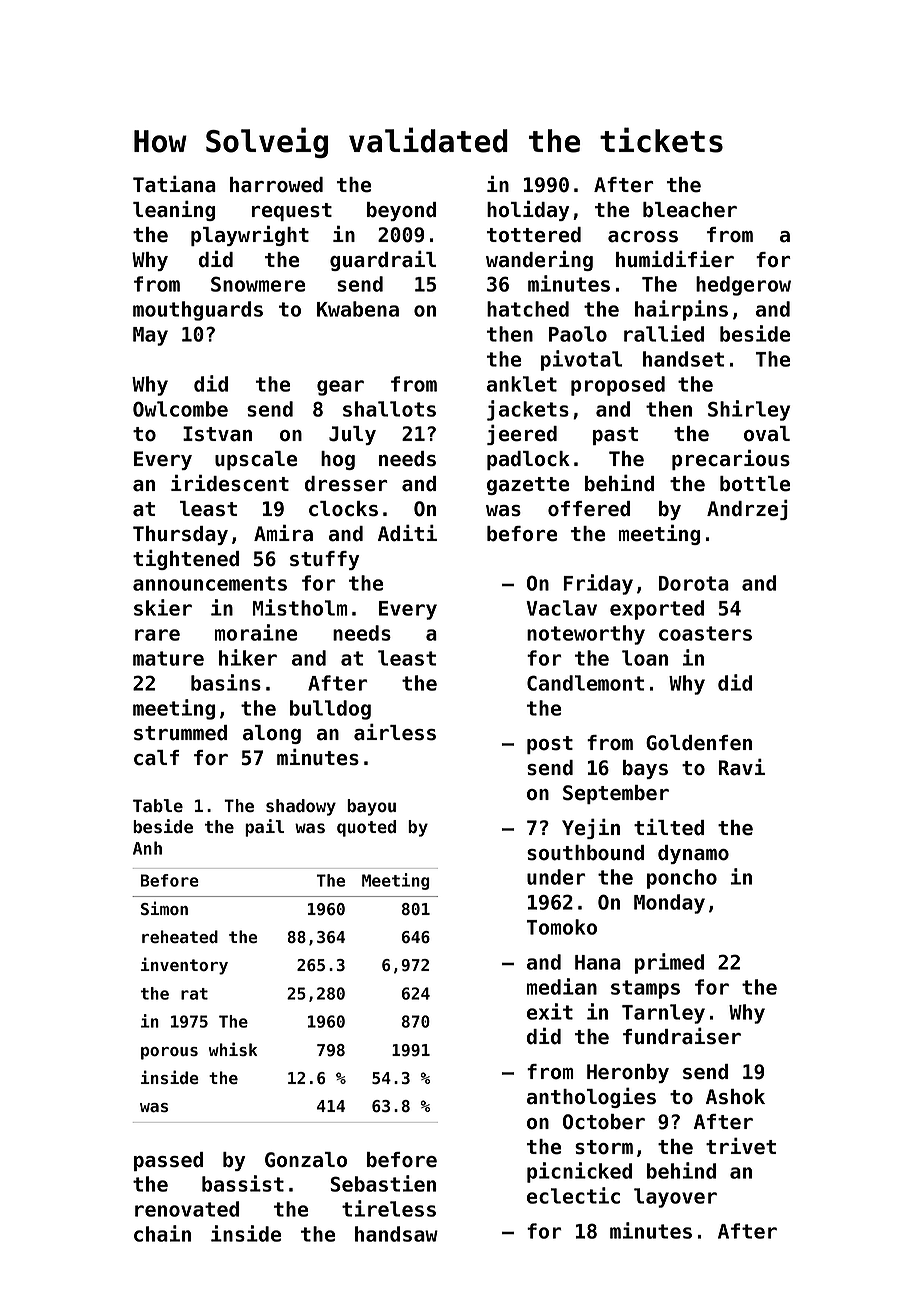  Describe the element at coordinates (591, 1098) in the image. I see `anthologies` at that location.
